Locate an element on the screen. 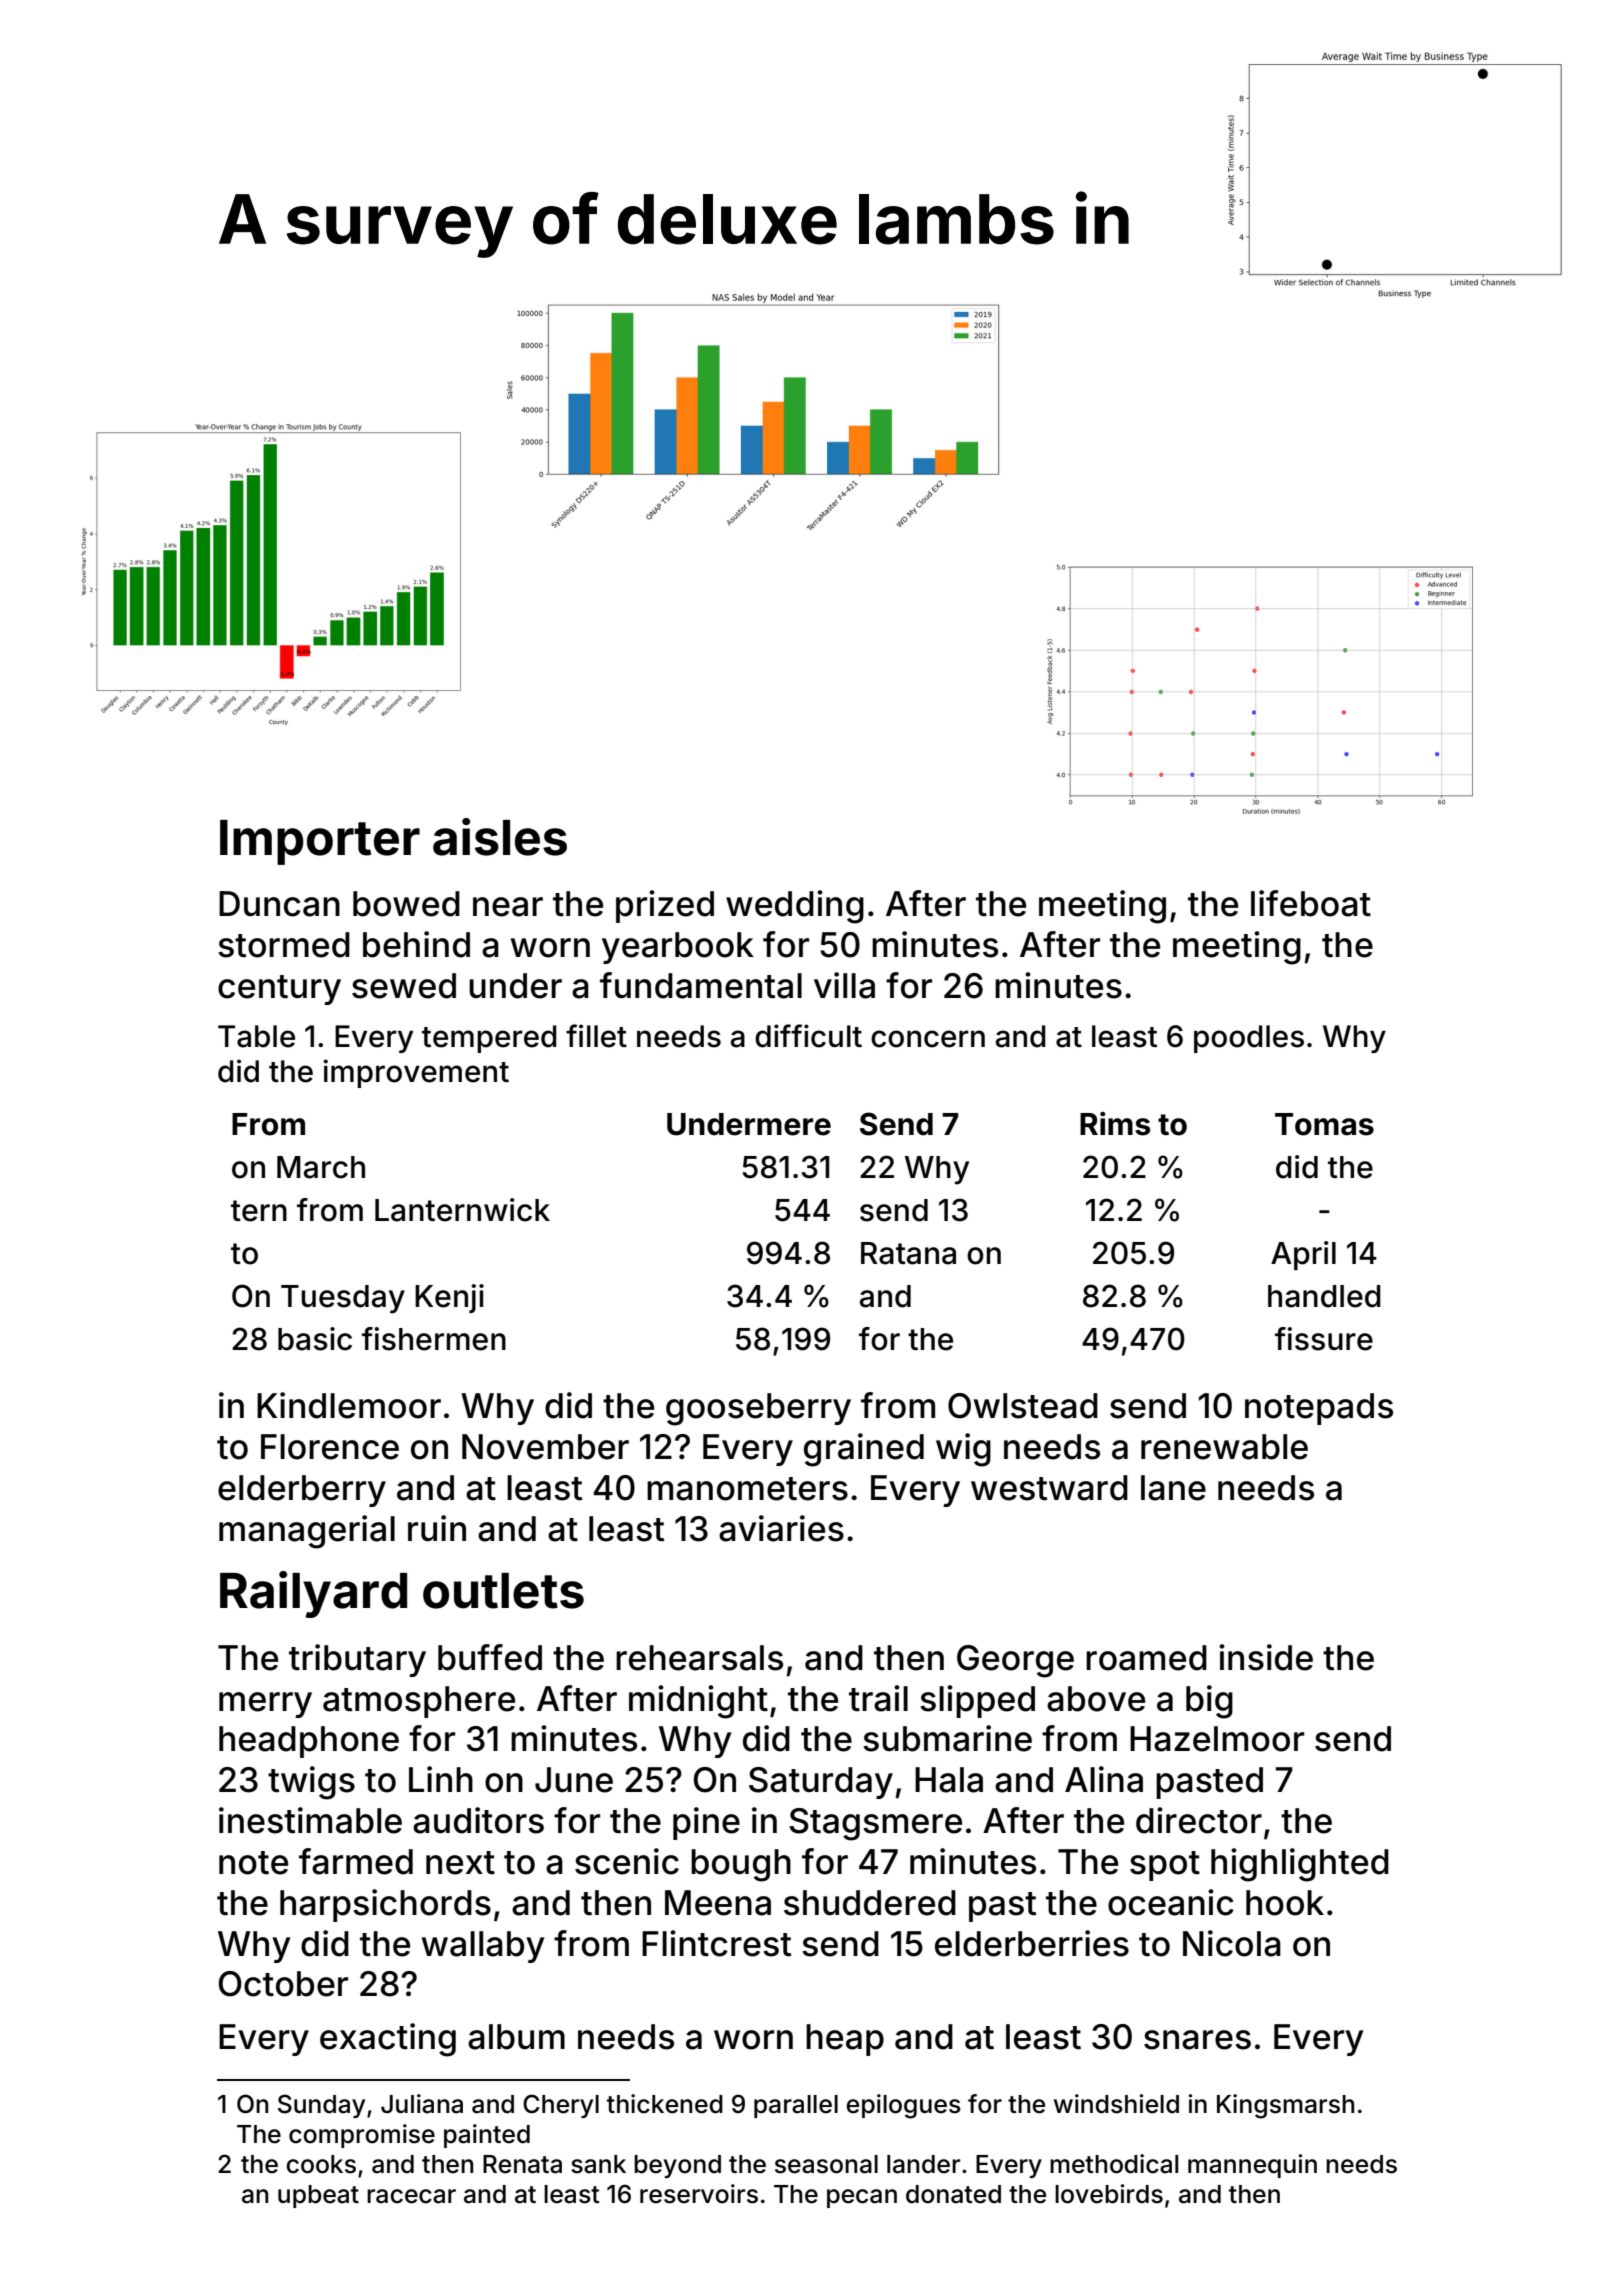  tributary is located at coordinates (357, 1660).
